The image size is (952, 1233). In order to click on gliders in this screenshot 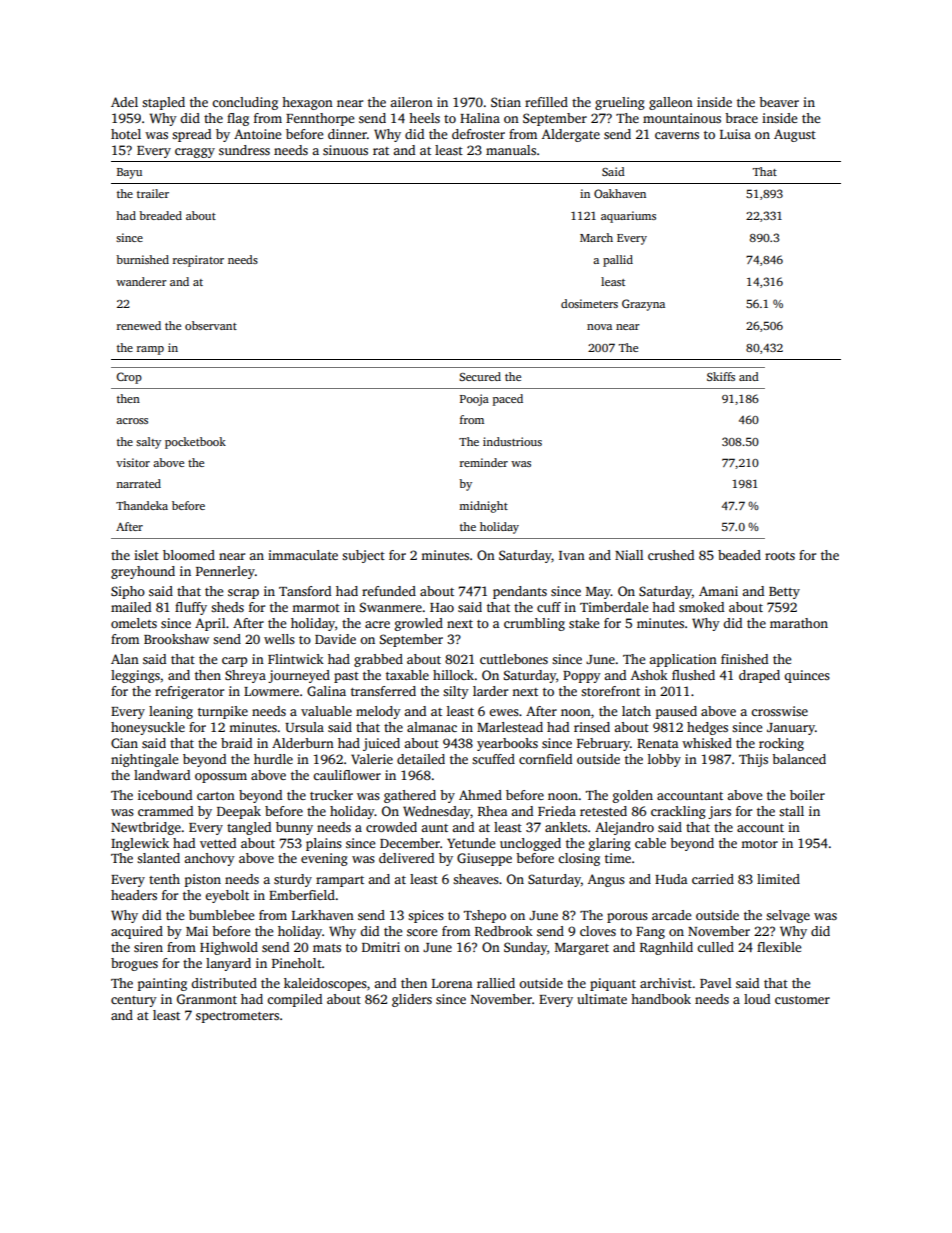, I will do `click(412, 1000)`.
